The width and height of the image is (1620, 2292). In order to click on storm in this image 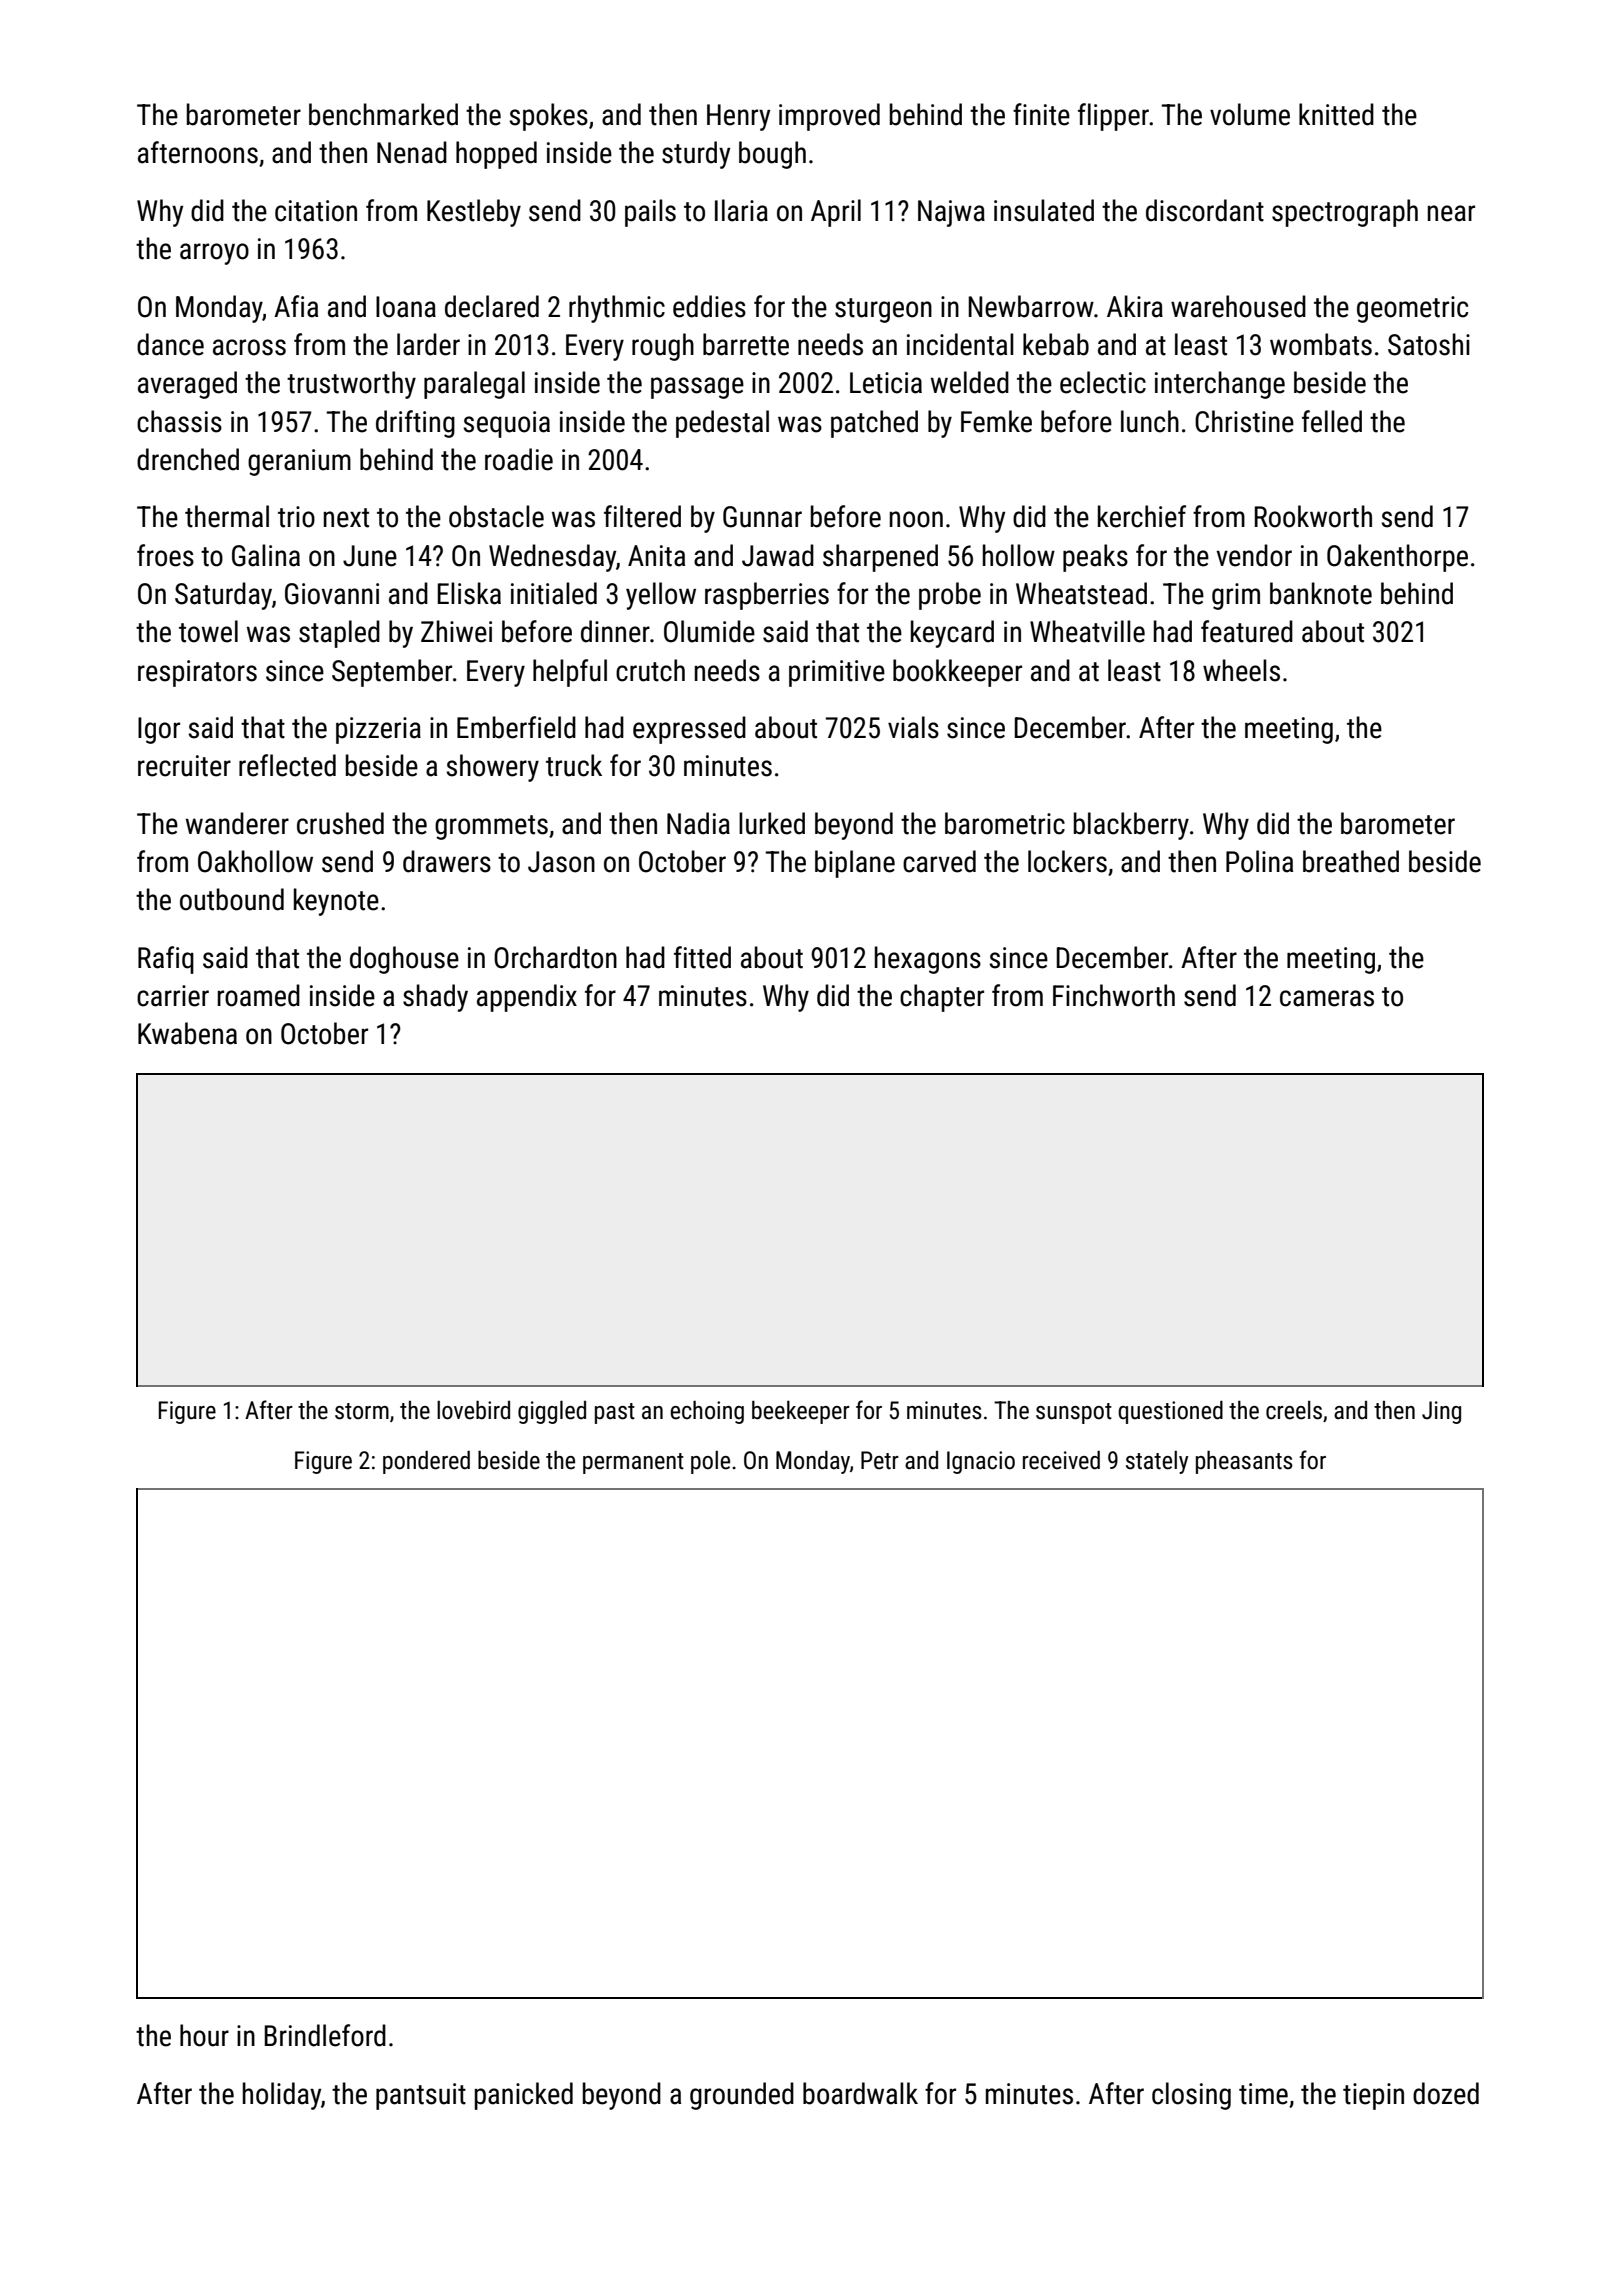, I will do `click(362, 1411)`.
